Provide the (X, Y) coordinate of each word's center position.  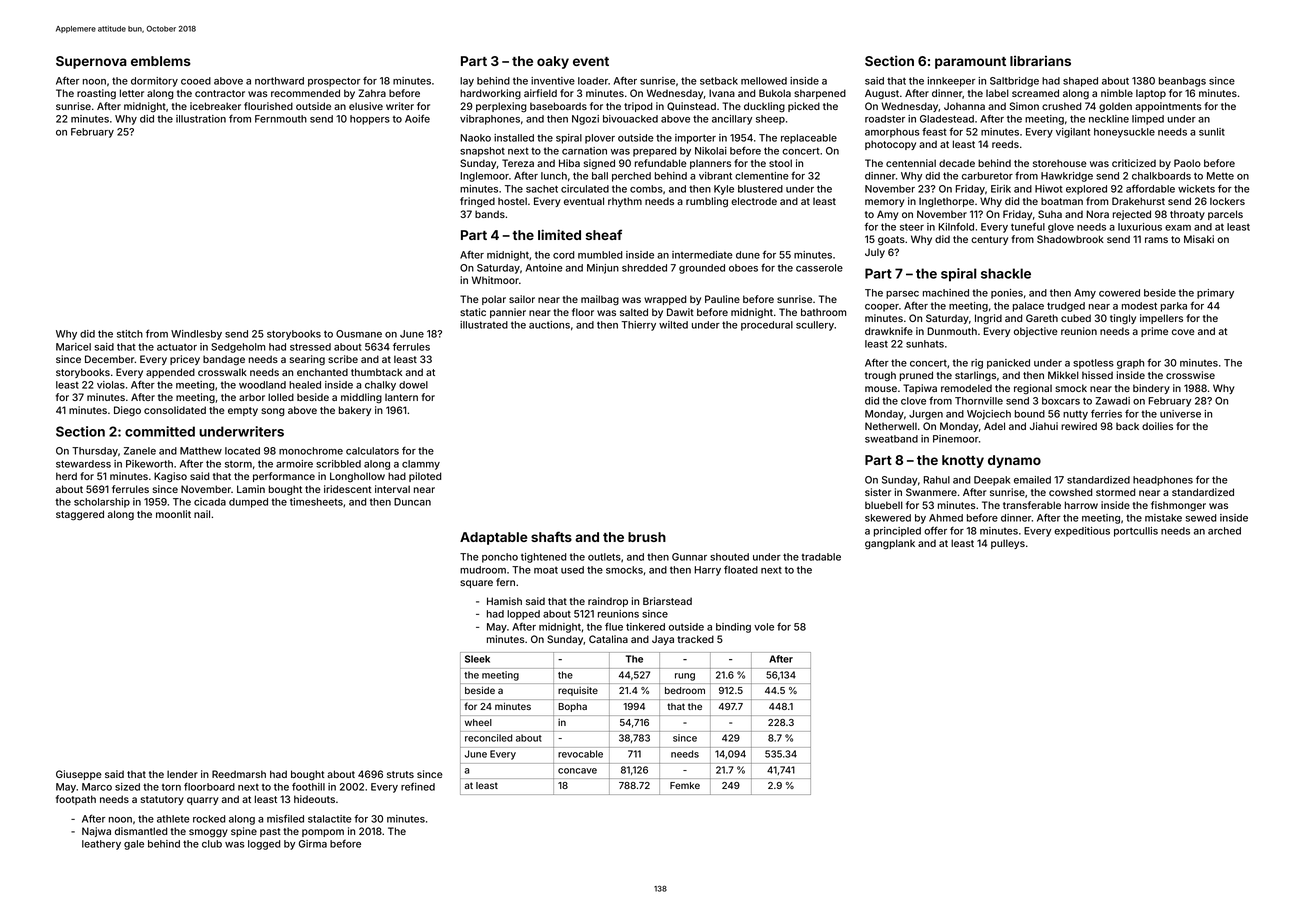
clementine (762, 176)
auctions (549, 325)
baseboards (558, 106)
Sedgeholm (238, 348)
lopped (523, 615)
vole (764, 627)
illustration (201, 119)
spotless (1093, 364)
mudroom (483, 570)
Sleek (477, 659)
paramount (970, 63)
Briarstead (667, 601)
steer (912, 227)
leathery (101, 845)
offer (935, 530)
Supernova (91, 62)
